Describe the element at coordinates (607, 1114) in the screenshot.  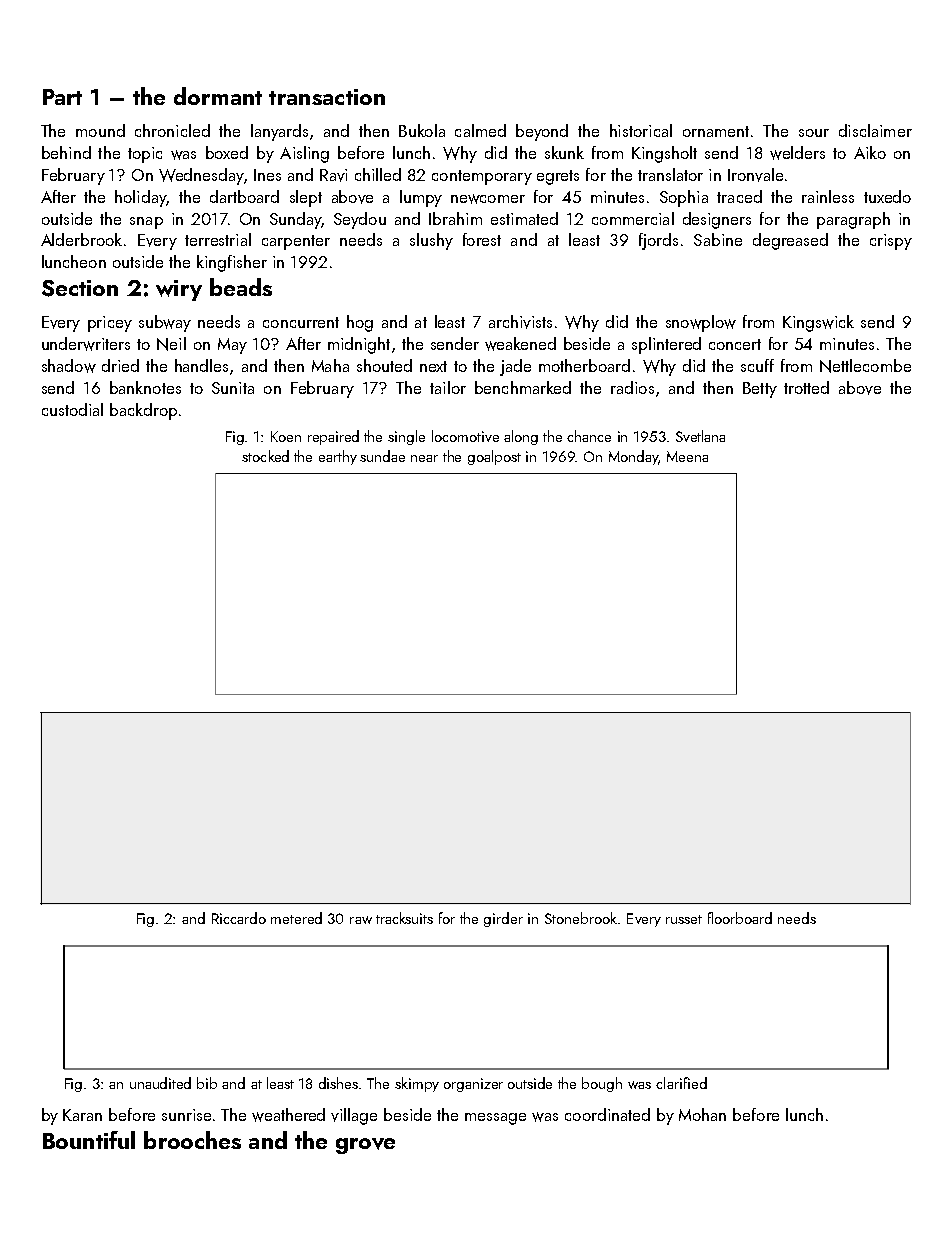
I see `coordinated` at that location.
